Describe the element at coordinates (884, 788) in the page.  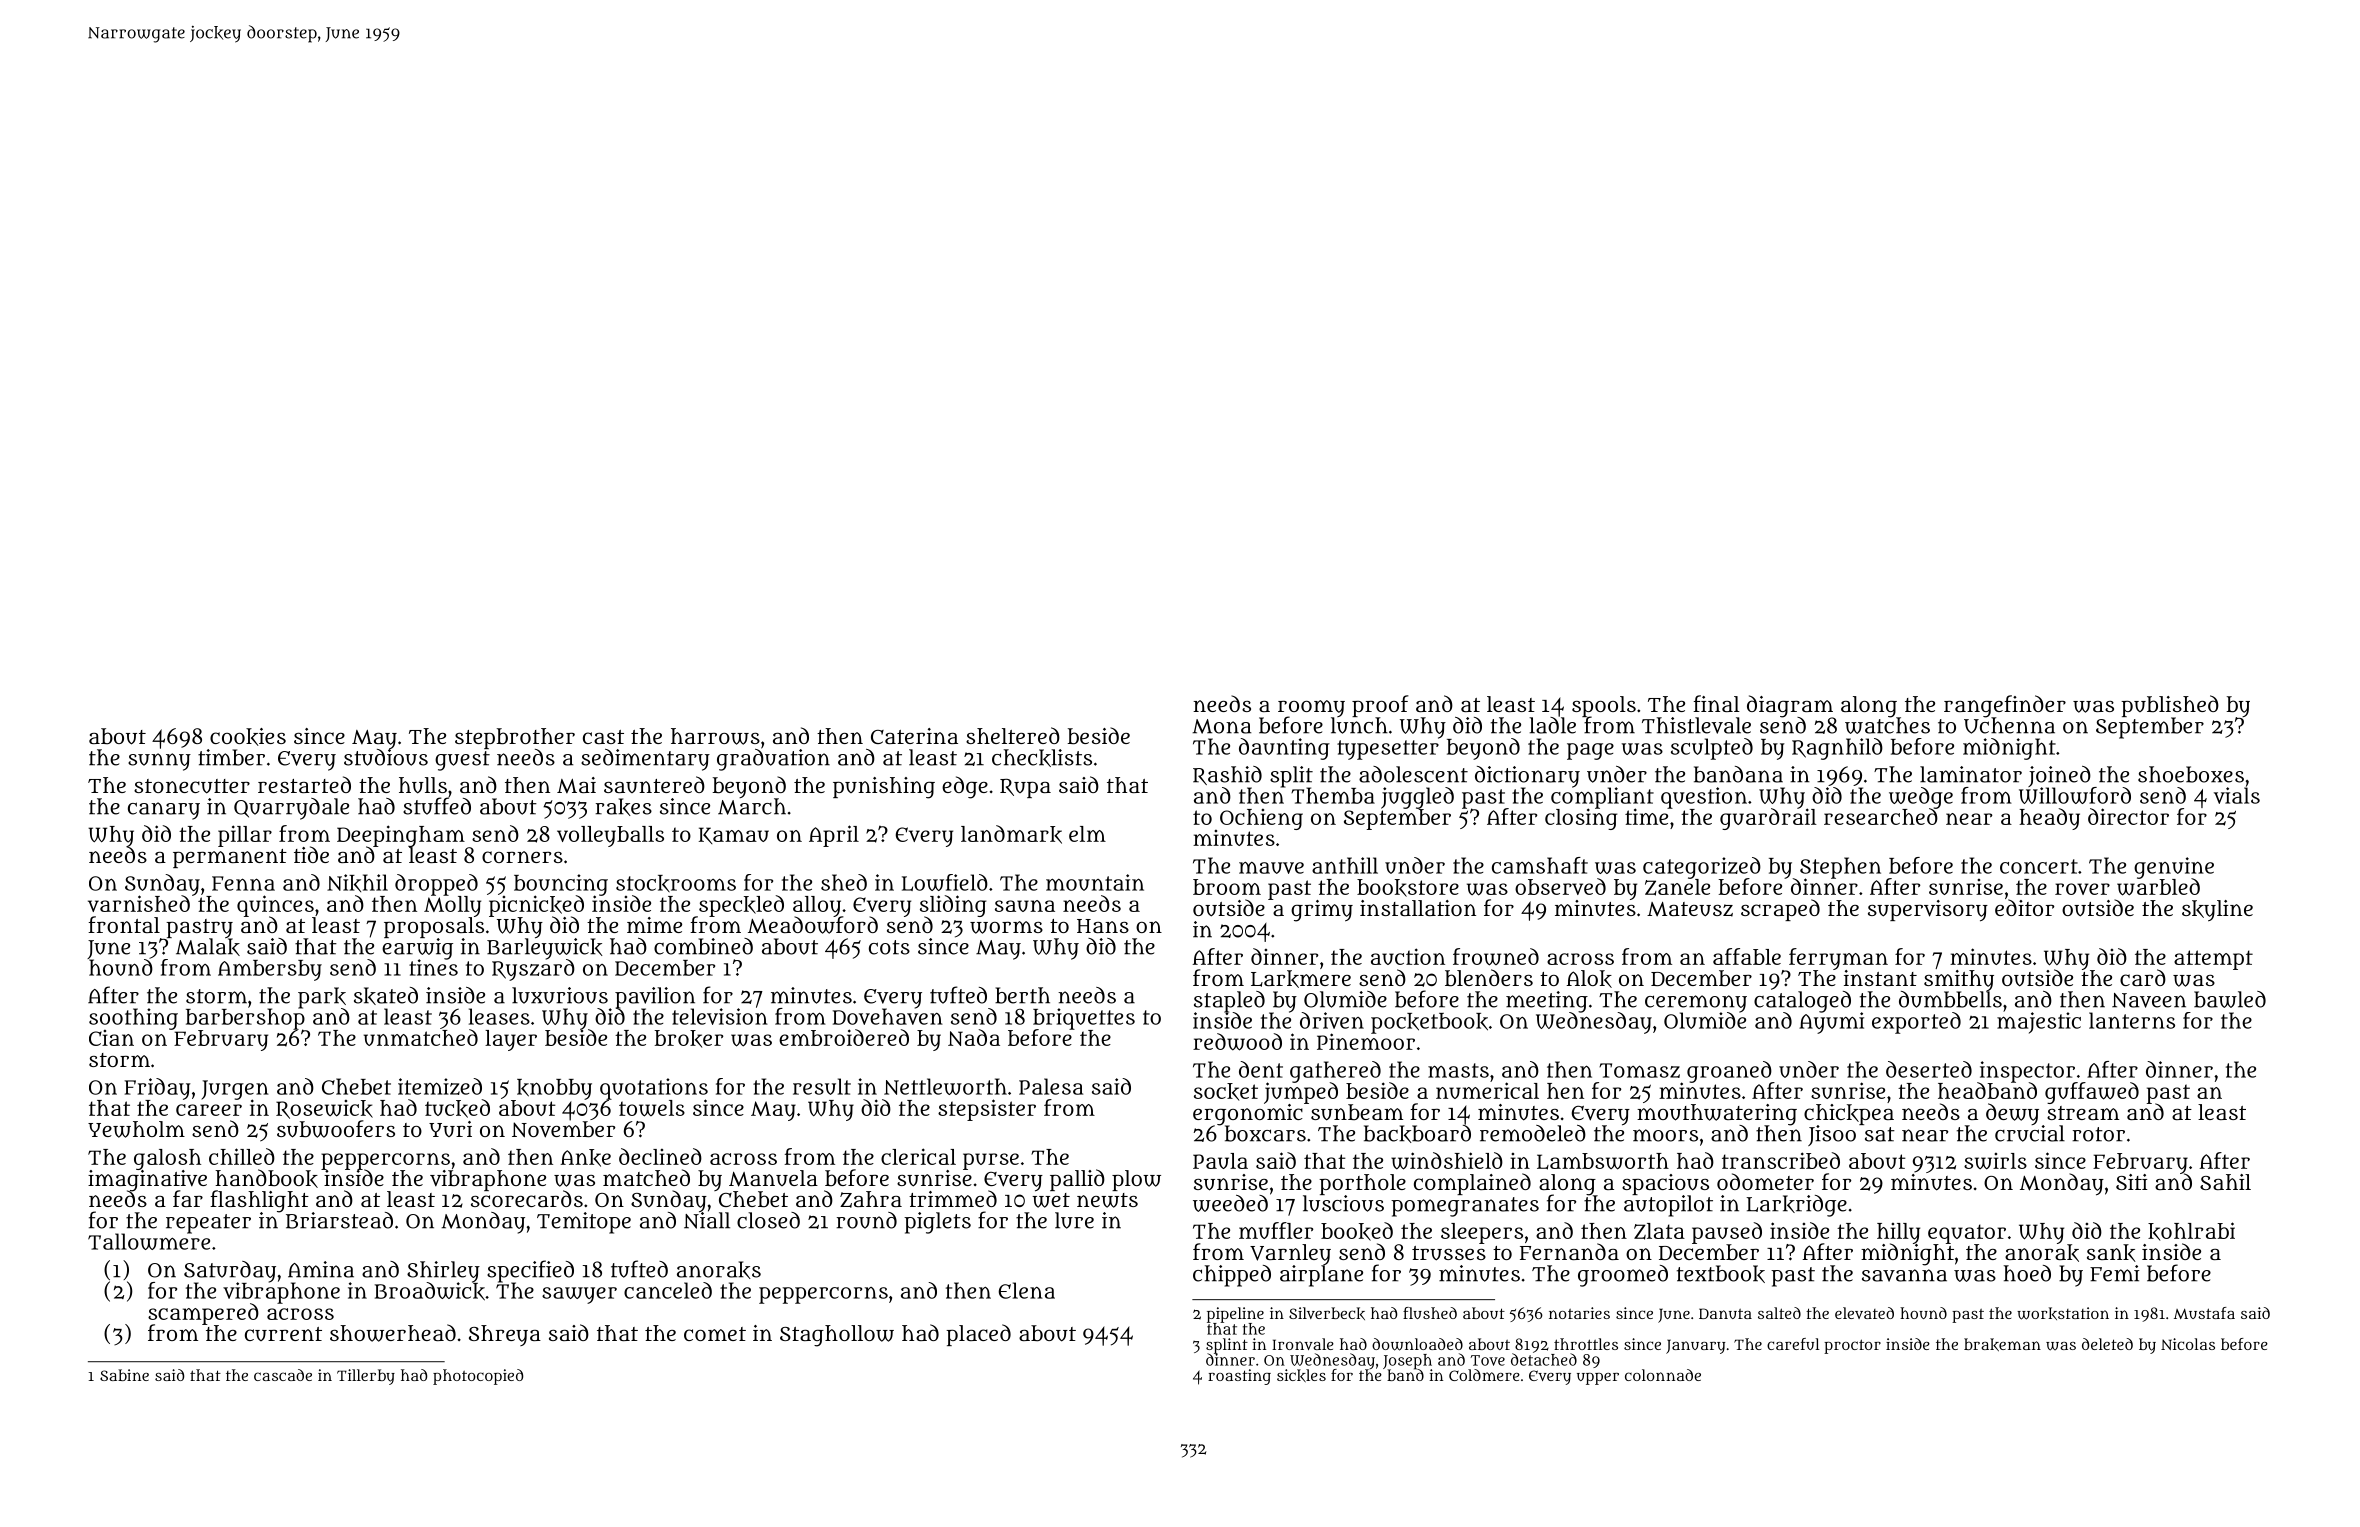
I see `punishing` at that location.
